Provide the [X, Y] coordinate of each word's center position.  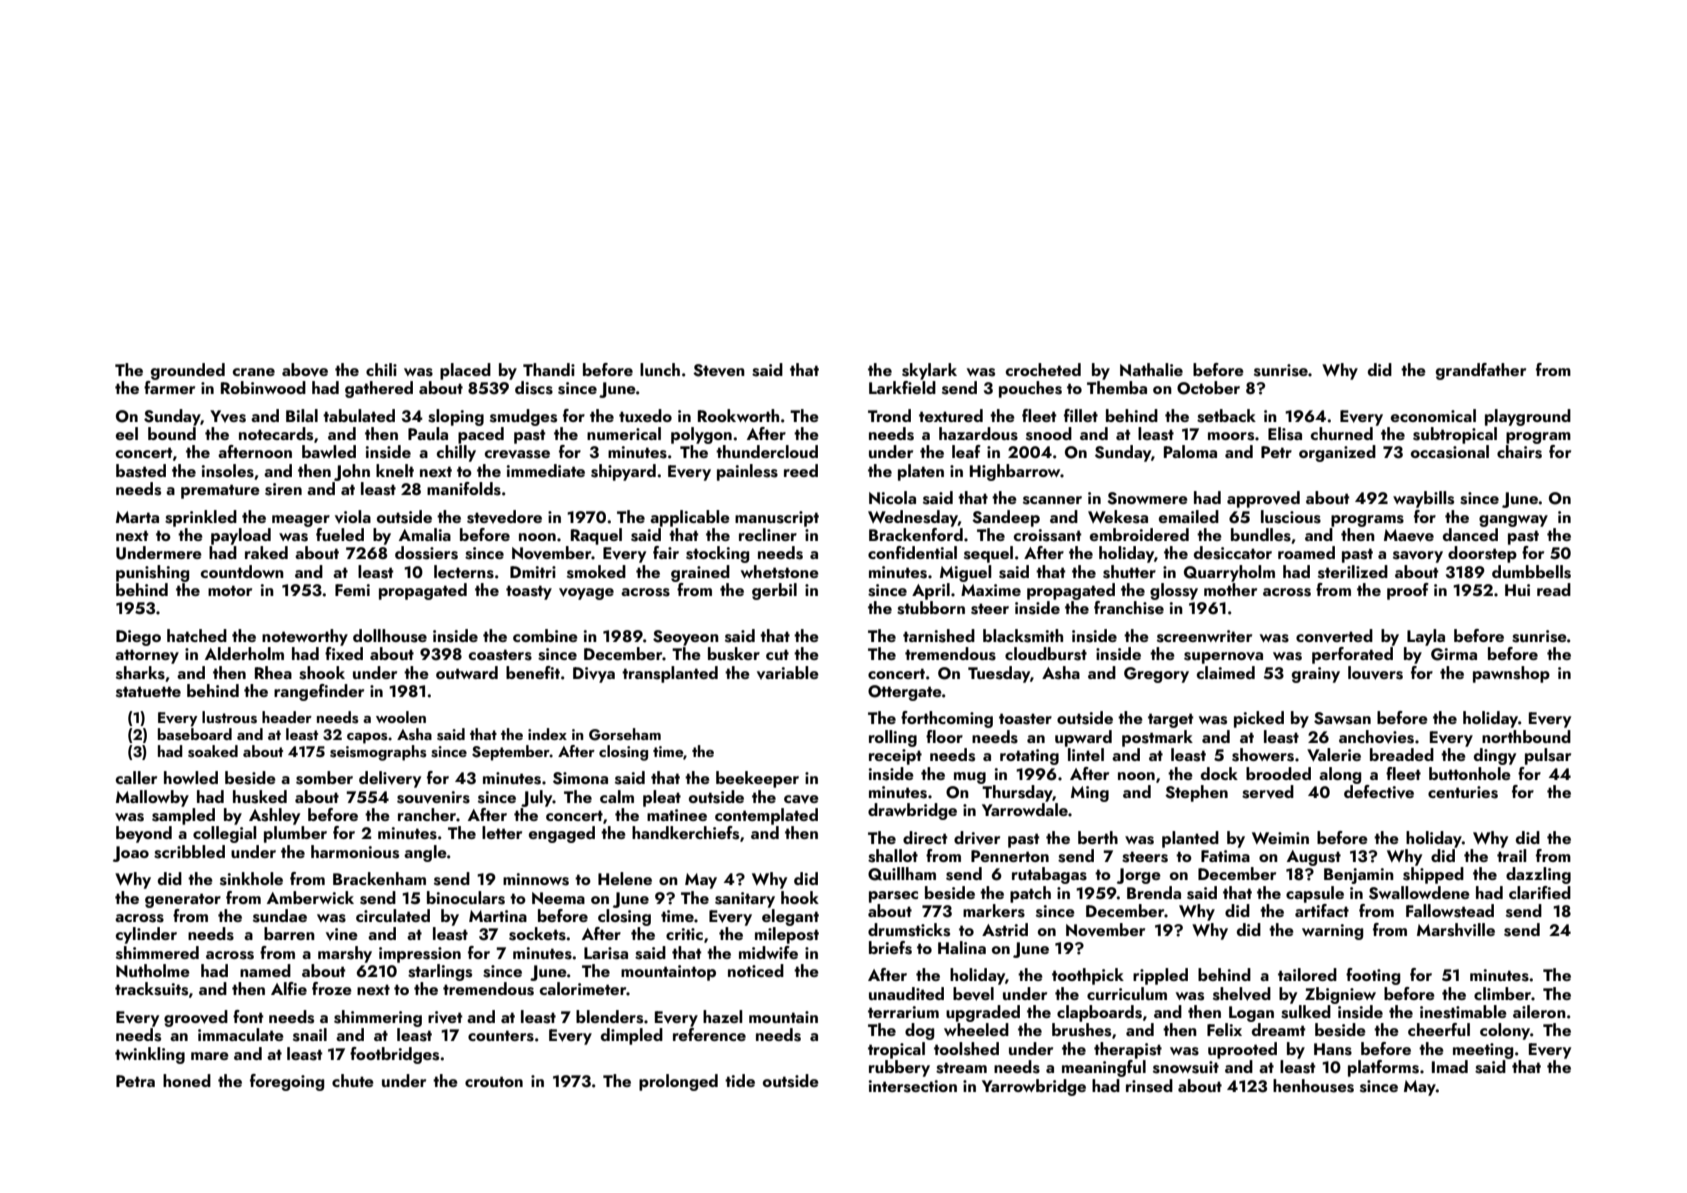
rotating [1029, 757]
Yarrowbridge [1034, 1087]
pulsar [1548, 756]
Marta [137, 517]
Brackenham [379, 878]
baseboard [195, 734]
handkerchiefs [685, 833]
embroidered [1139, 534]
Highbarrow [1015, 472]
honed [187, 1080]
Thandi [549, 369]
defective [1379, 791]
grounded [188, 371]
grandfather [1481, 371]
